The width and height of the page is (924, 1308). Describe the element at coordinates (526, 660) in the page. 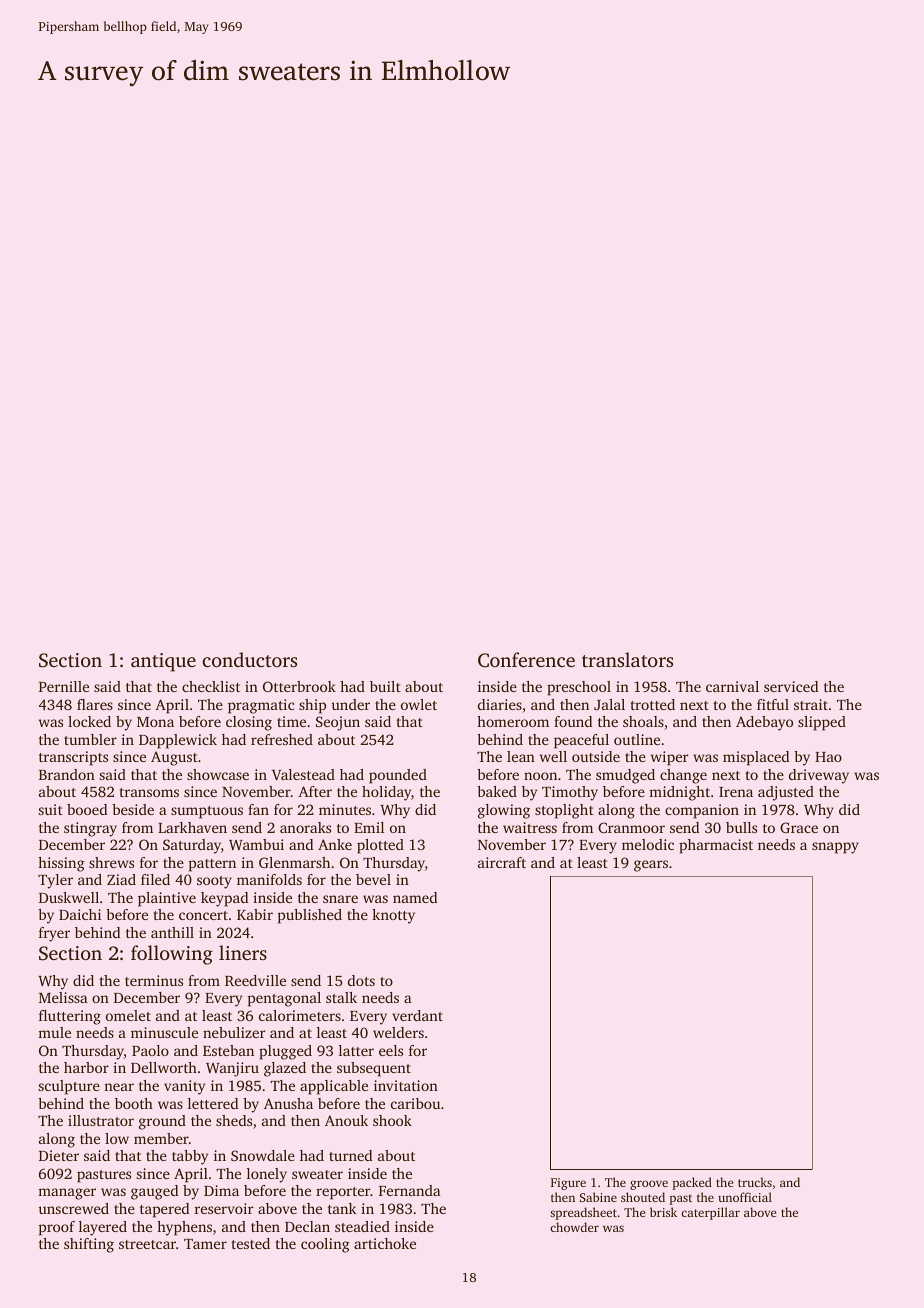

I see `Conference` at that location.
